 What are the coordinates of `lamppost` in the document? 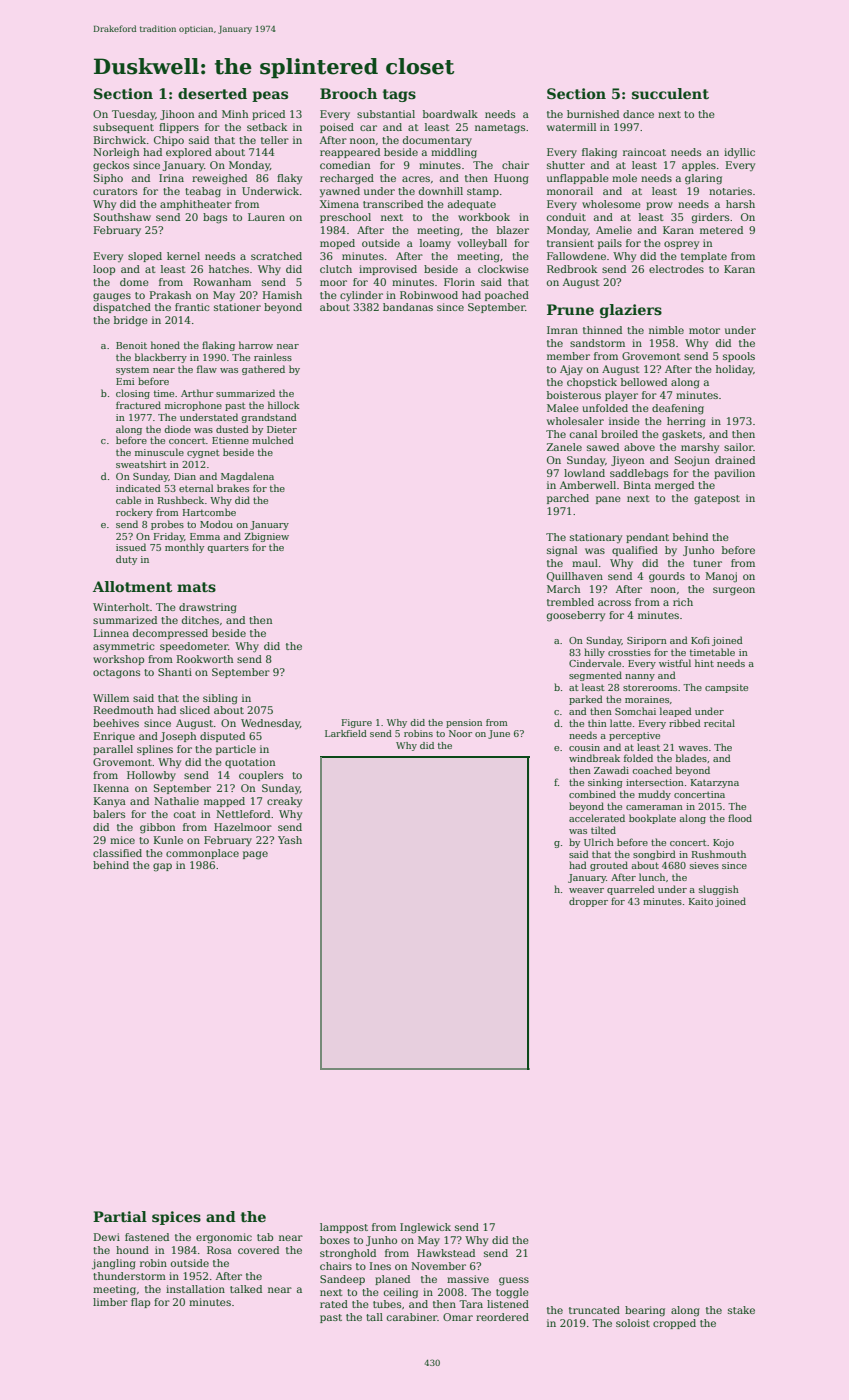 It's located at (344, 1228).
